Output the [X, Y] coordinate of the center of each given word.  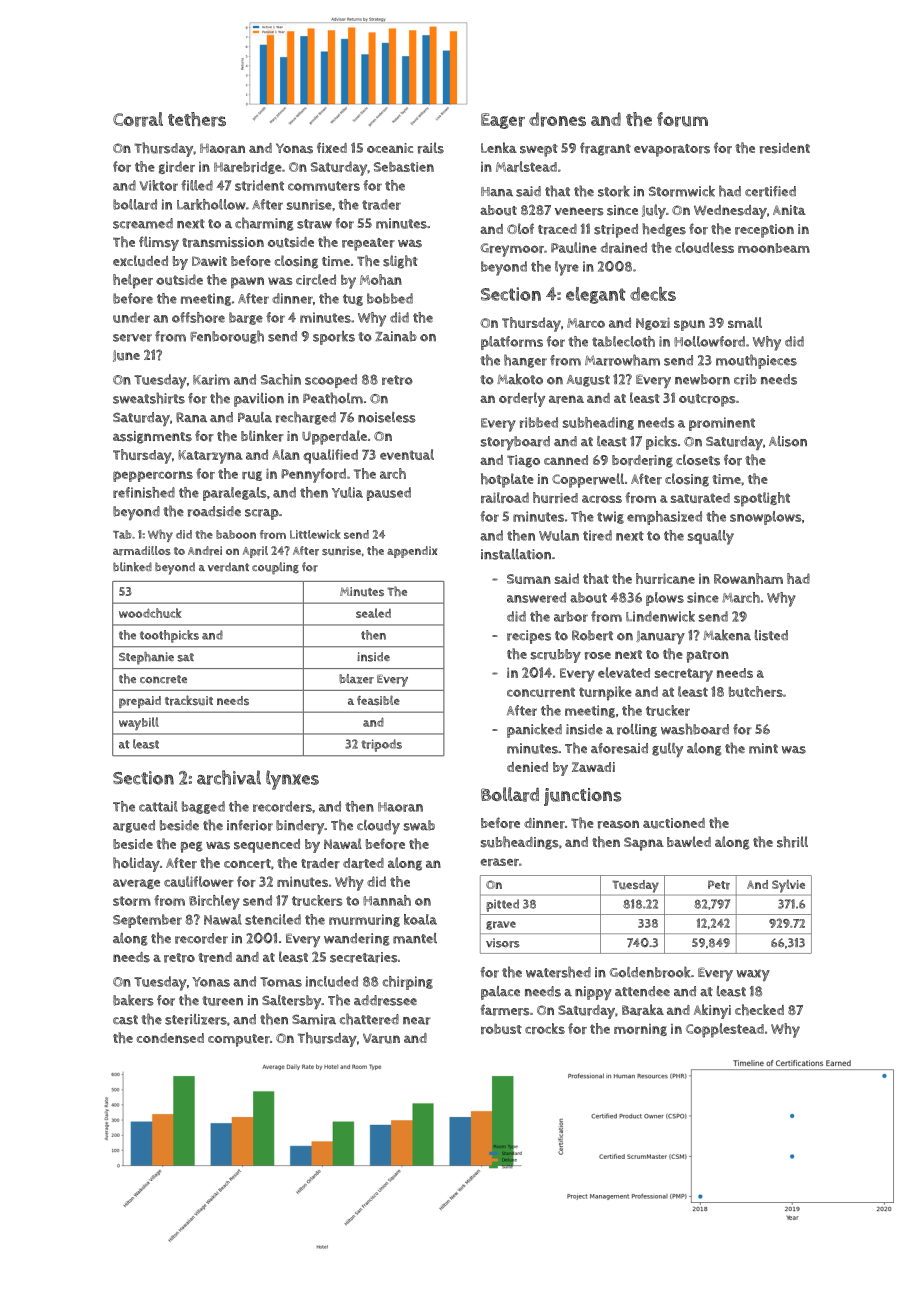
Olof [520, 228]
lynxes [292, 780]
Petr [719, 885]
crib [745, 379]
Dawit [209, 261]
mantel [415, 938]
